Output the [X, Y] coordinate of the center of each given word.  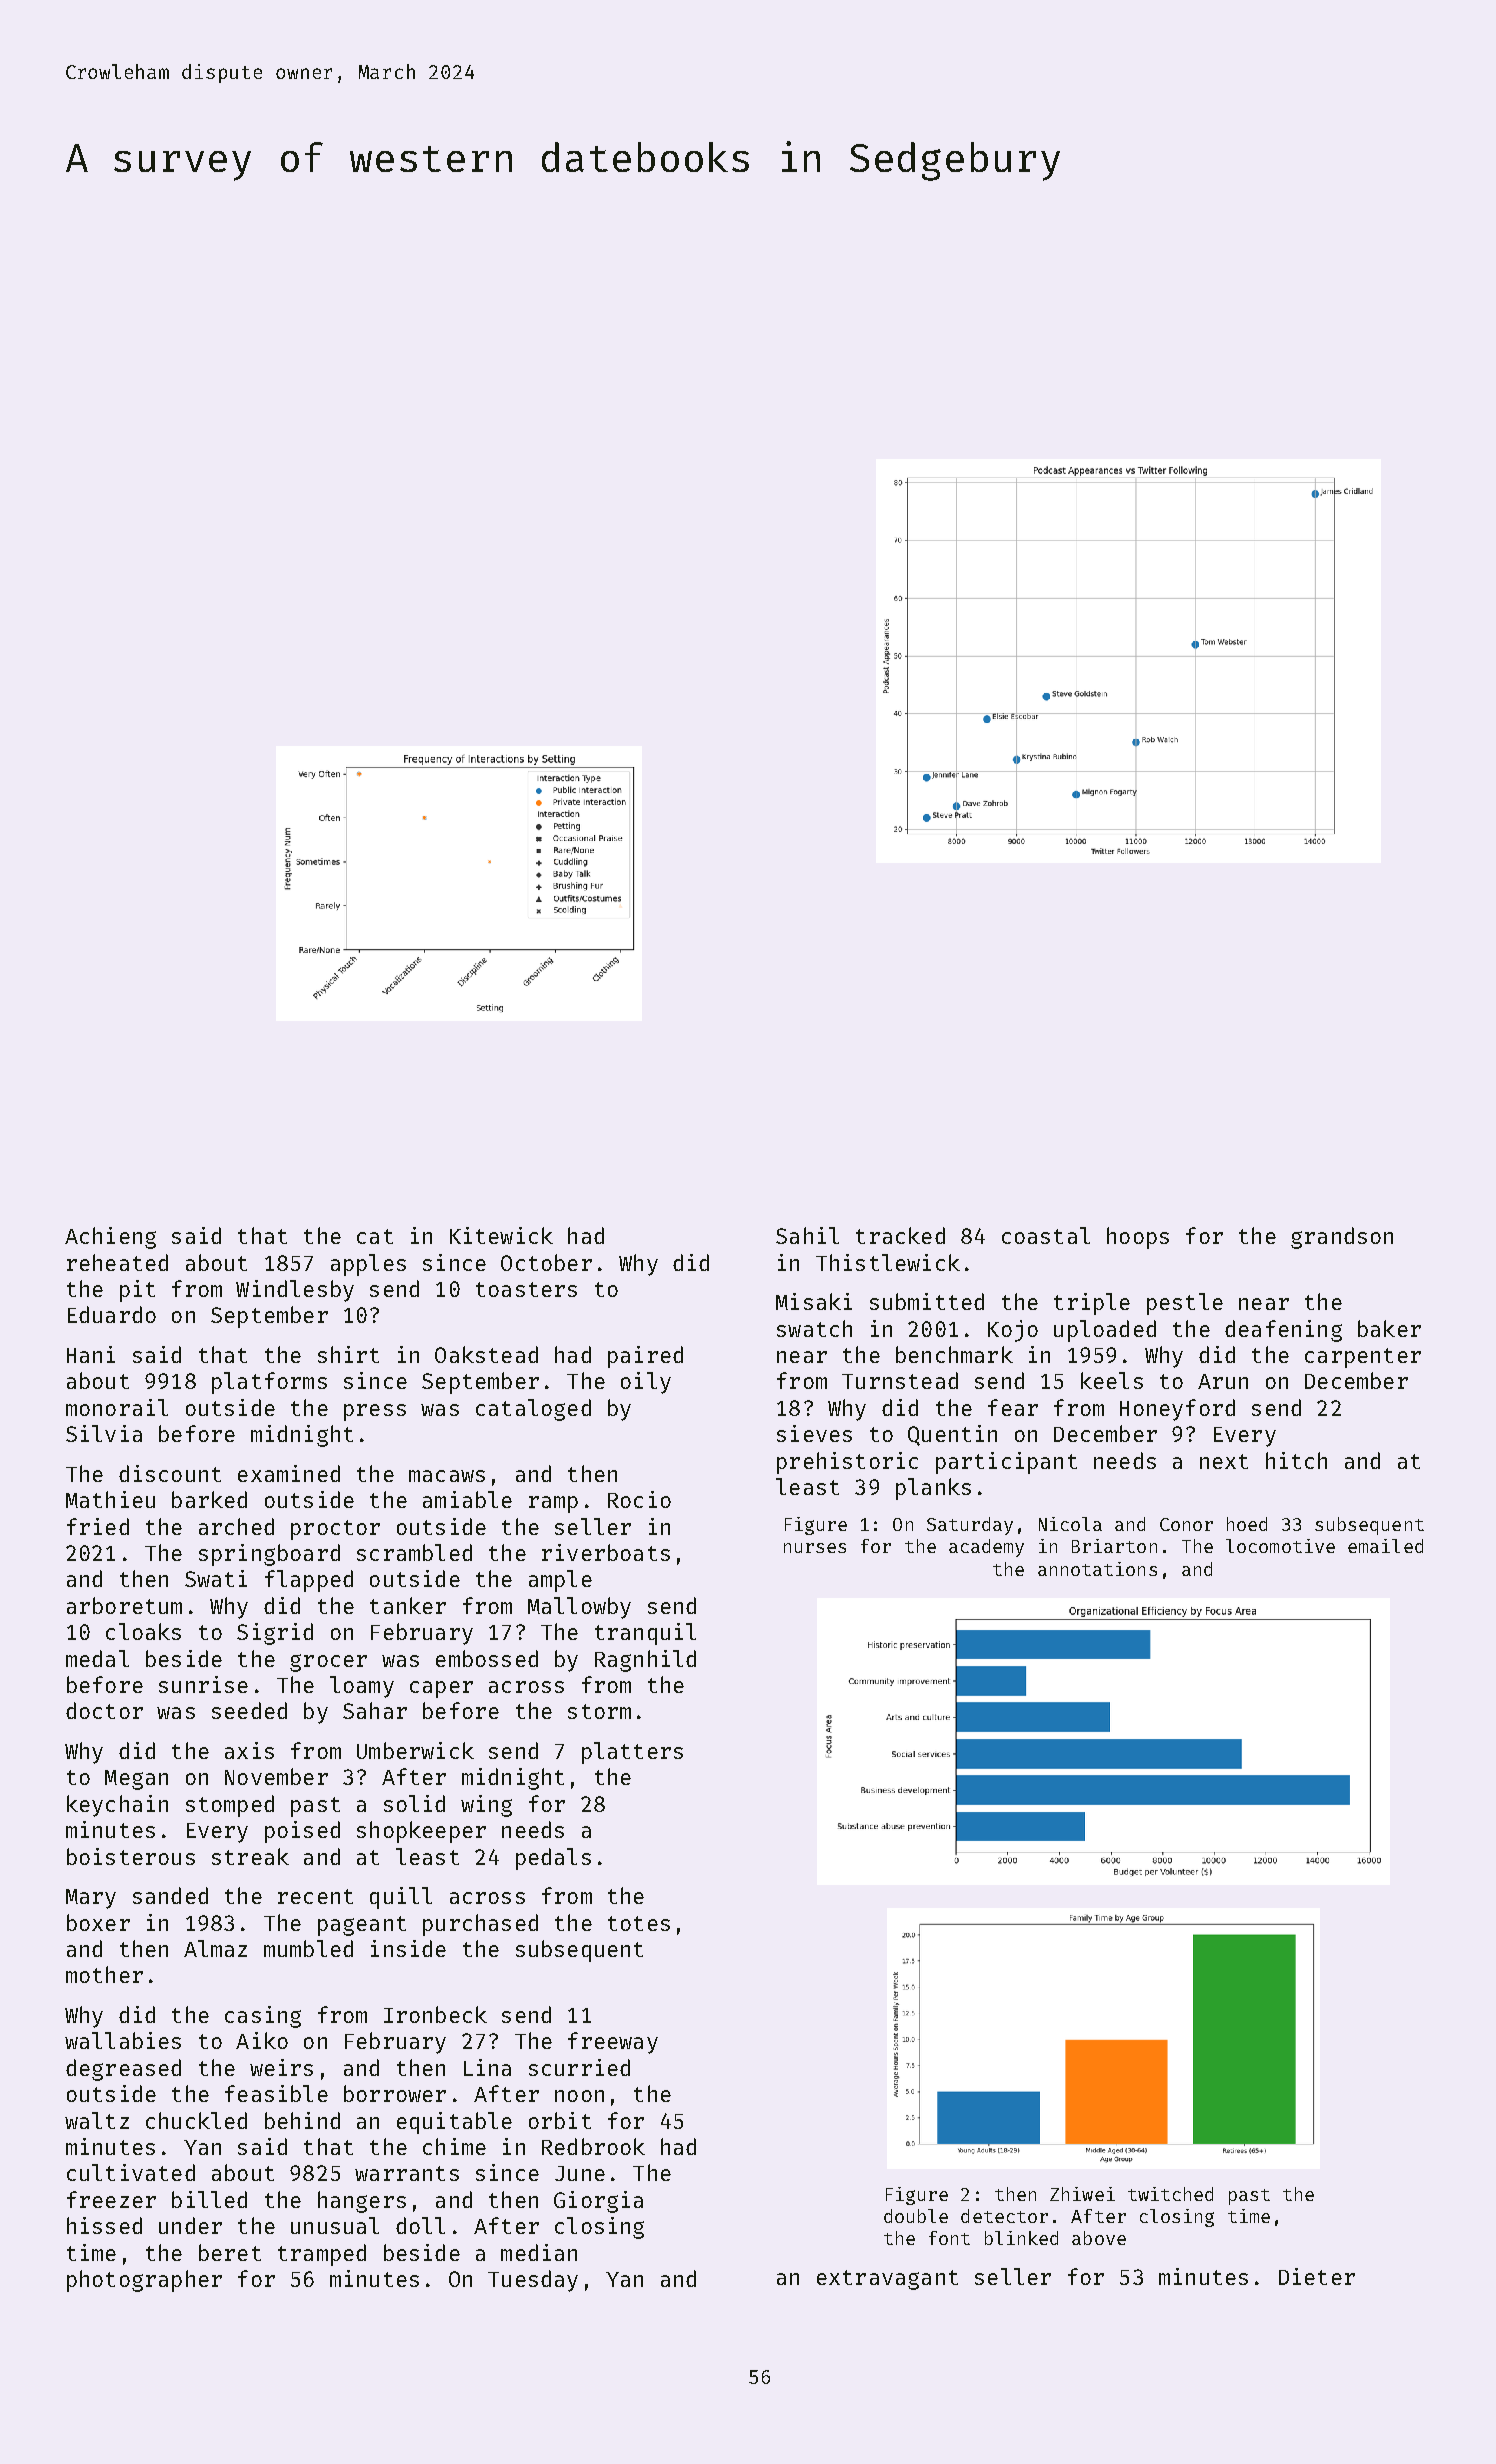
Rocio [639, 1499]
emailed [1385, 1546]
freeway [613, 2043]
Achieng [110, 1238]
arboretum [124, 1605]
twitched [1170, 2194]
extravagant [887, 2280]
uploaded [1105, 1331]
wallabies [123, 2040]
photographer [144, 2281]
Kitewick [501, 1235]
